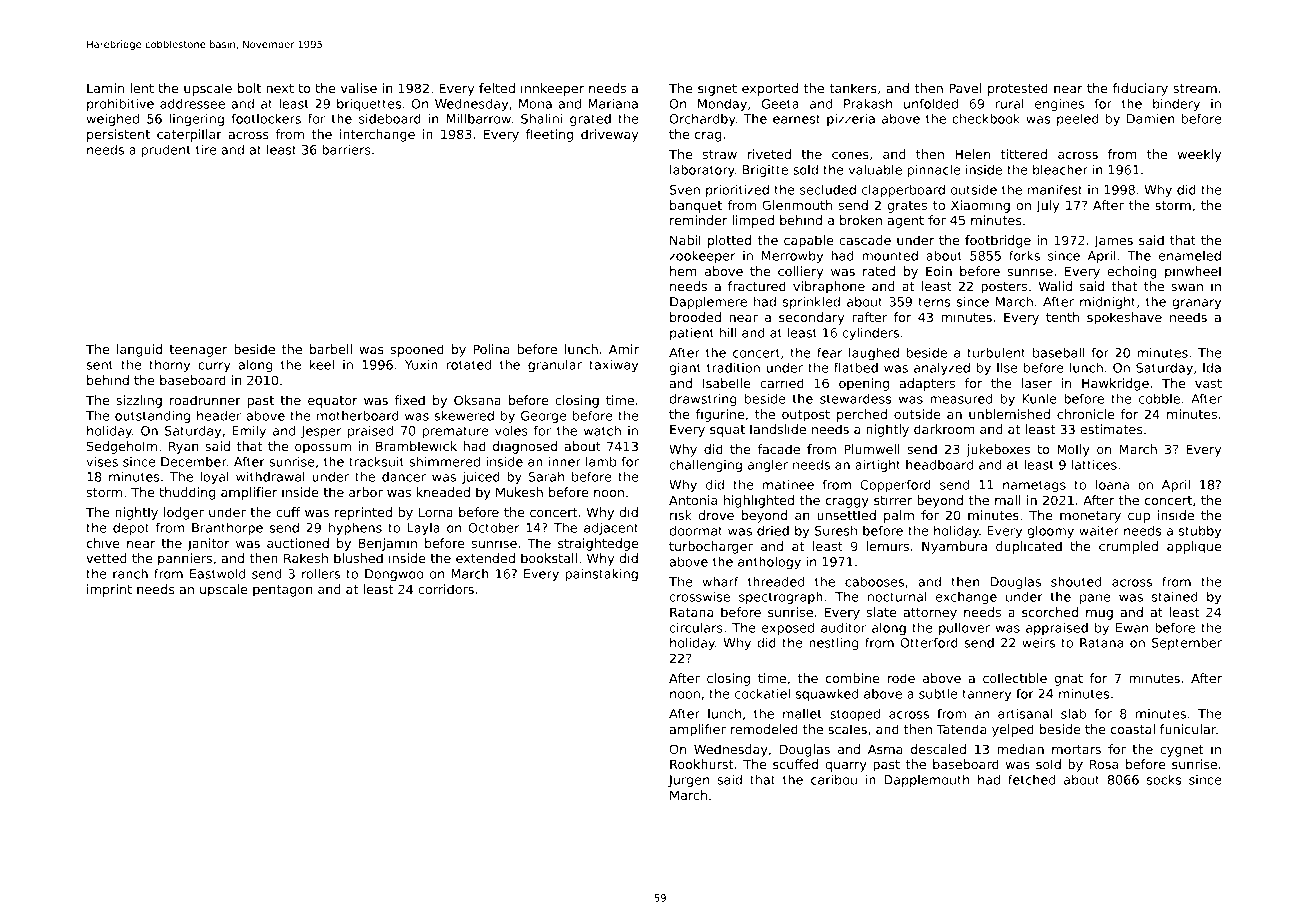 This document has height=924, width=1308. I want to click on protested, so click(1018, 89).
